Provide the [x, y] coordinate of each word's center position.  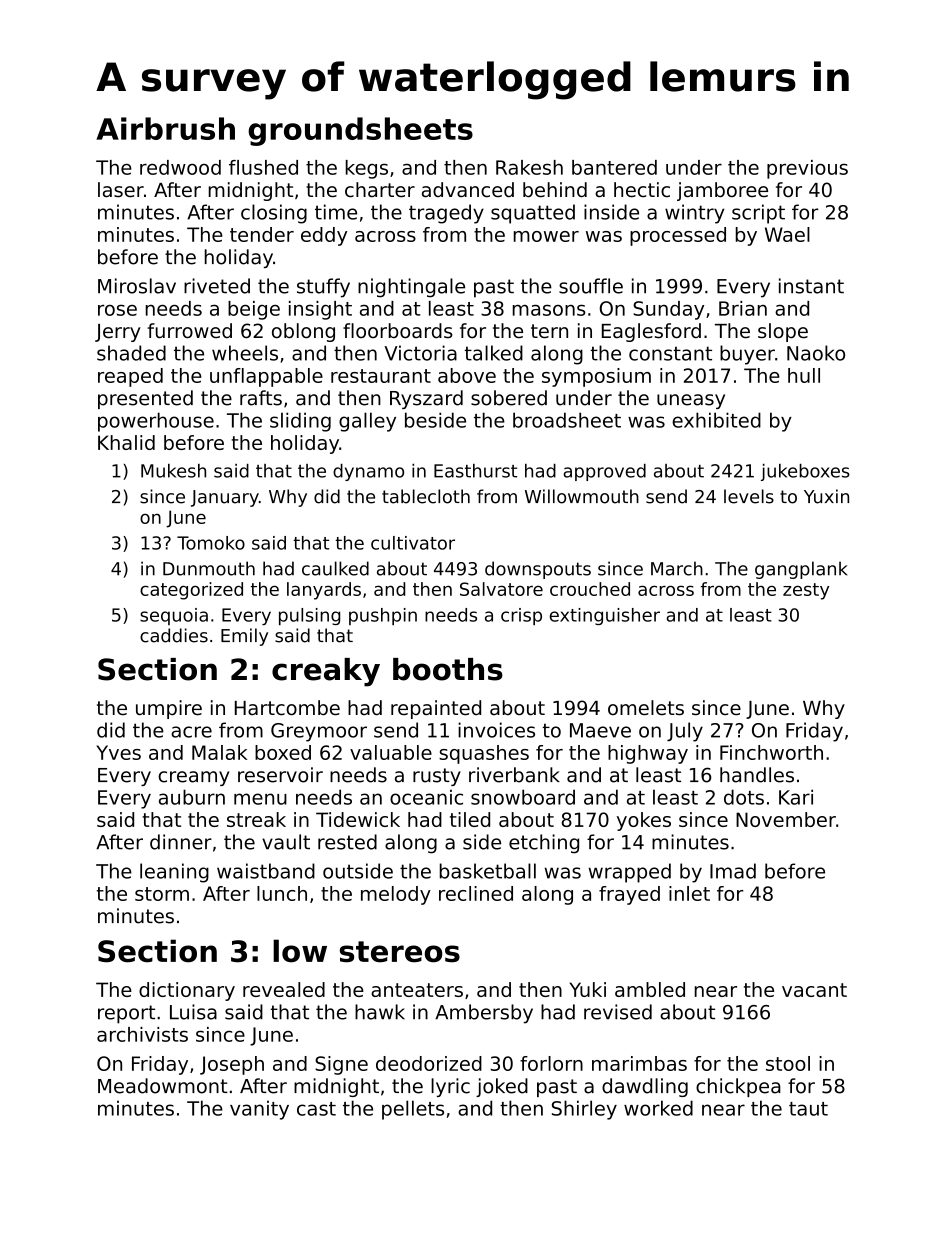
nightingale [411, 288]
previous [807, 169]
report [126, 1014]
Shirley [584, 1110]
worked [658, 1108]
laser [121, 190]
